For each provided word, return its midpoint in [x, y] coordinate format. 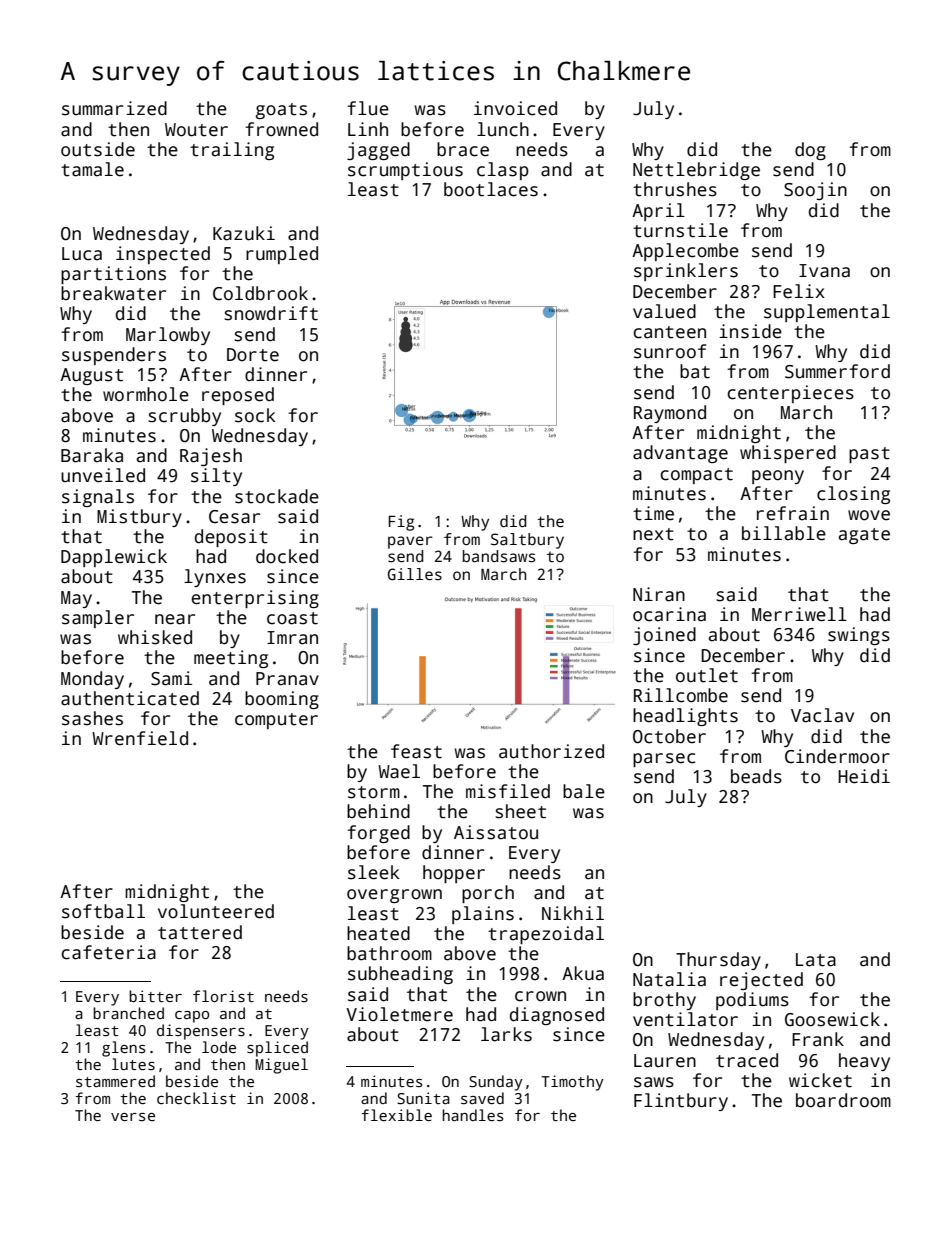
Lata [816, 960]
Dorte [253, 355]
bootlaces [491, 189]
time [653, 513]
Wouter [196, 130]
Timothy [572, 1083]
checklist [196, 1098]
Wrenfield [140, 738]
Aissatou [496, 832]
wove [869, 515]
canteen [670, 332]
